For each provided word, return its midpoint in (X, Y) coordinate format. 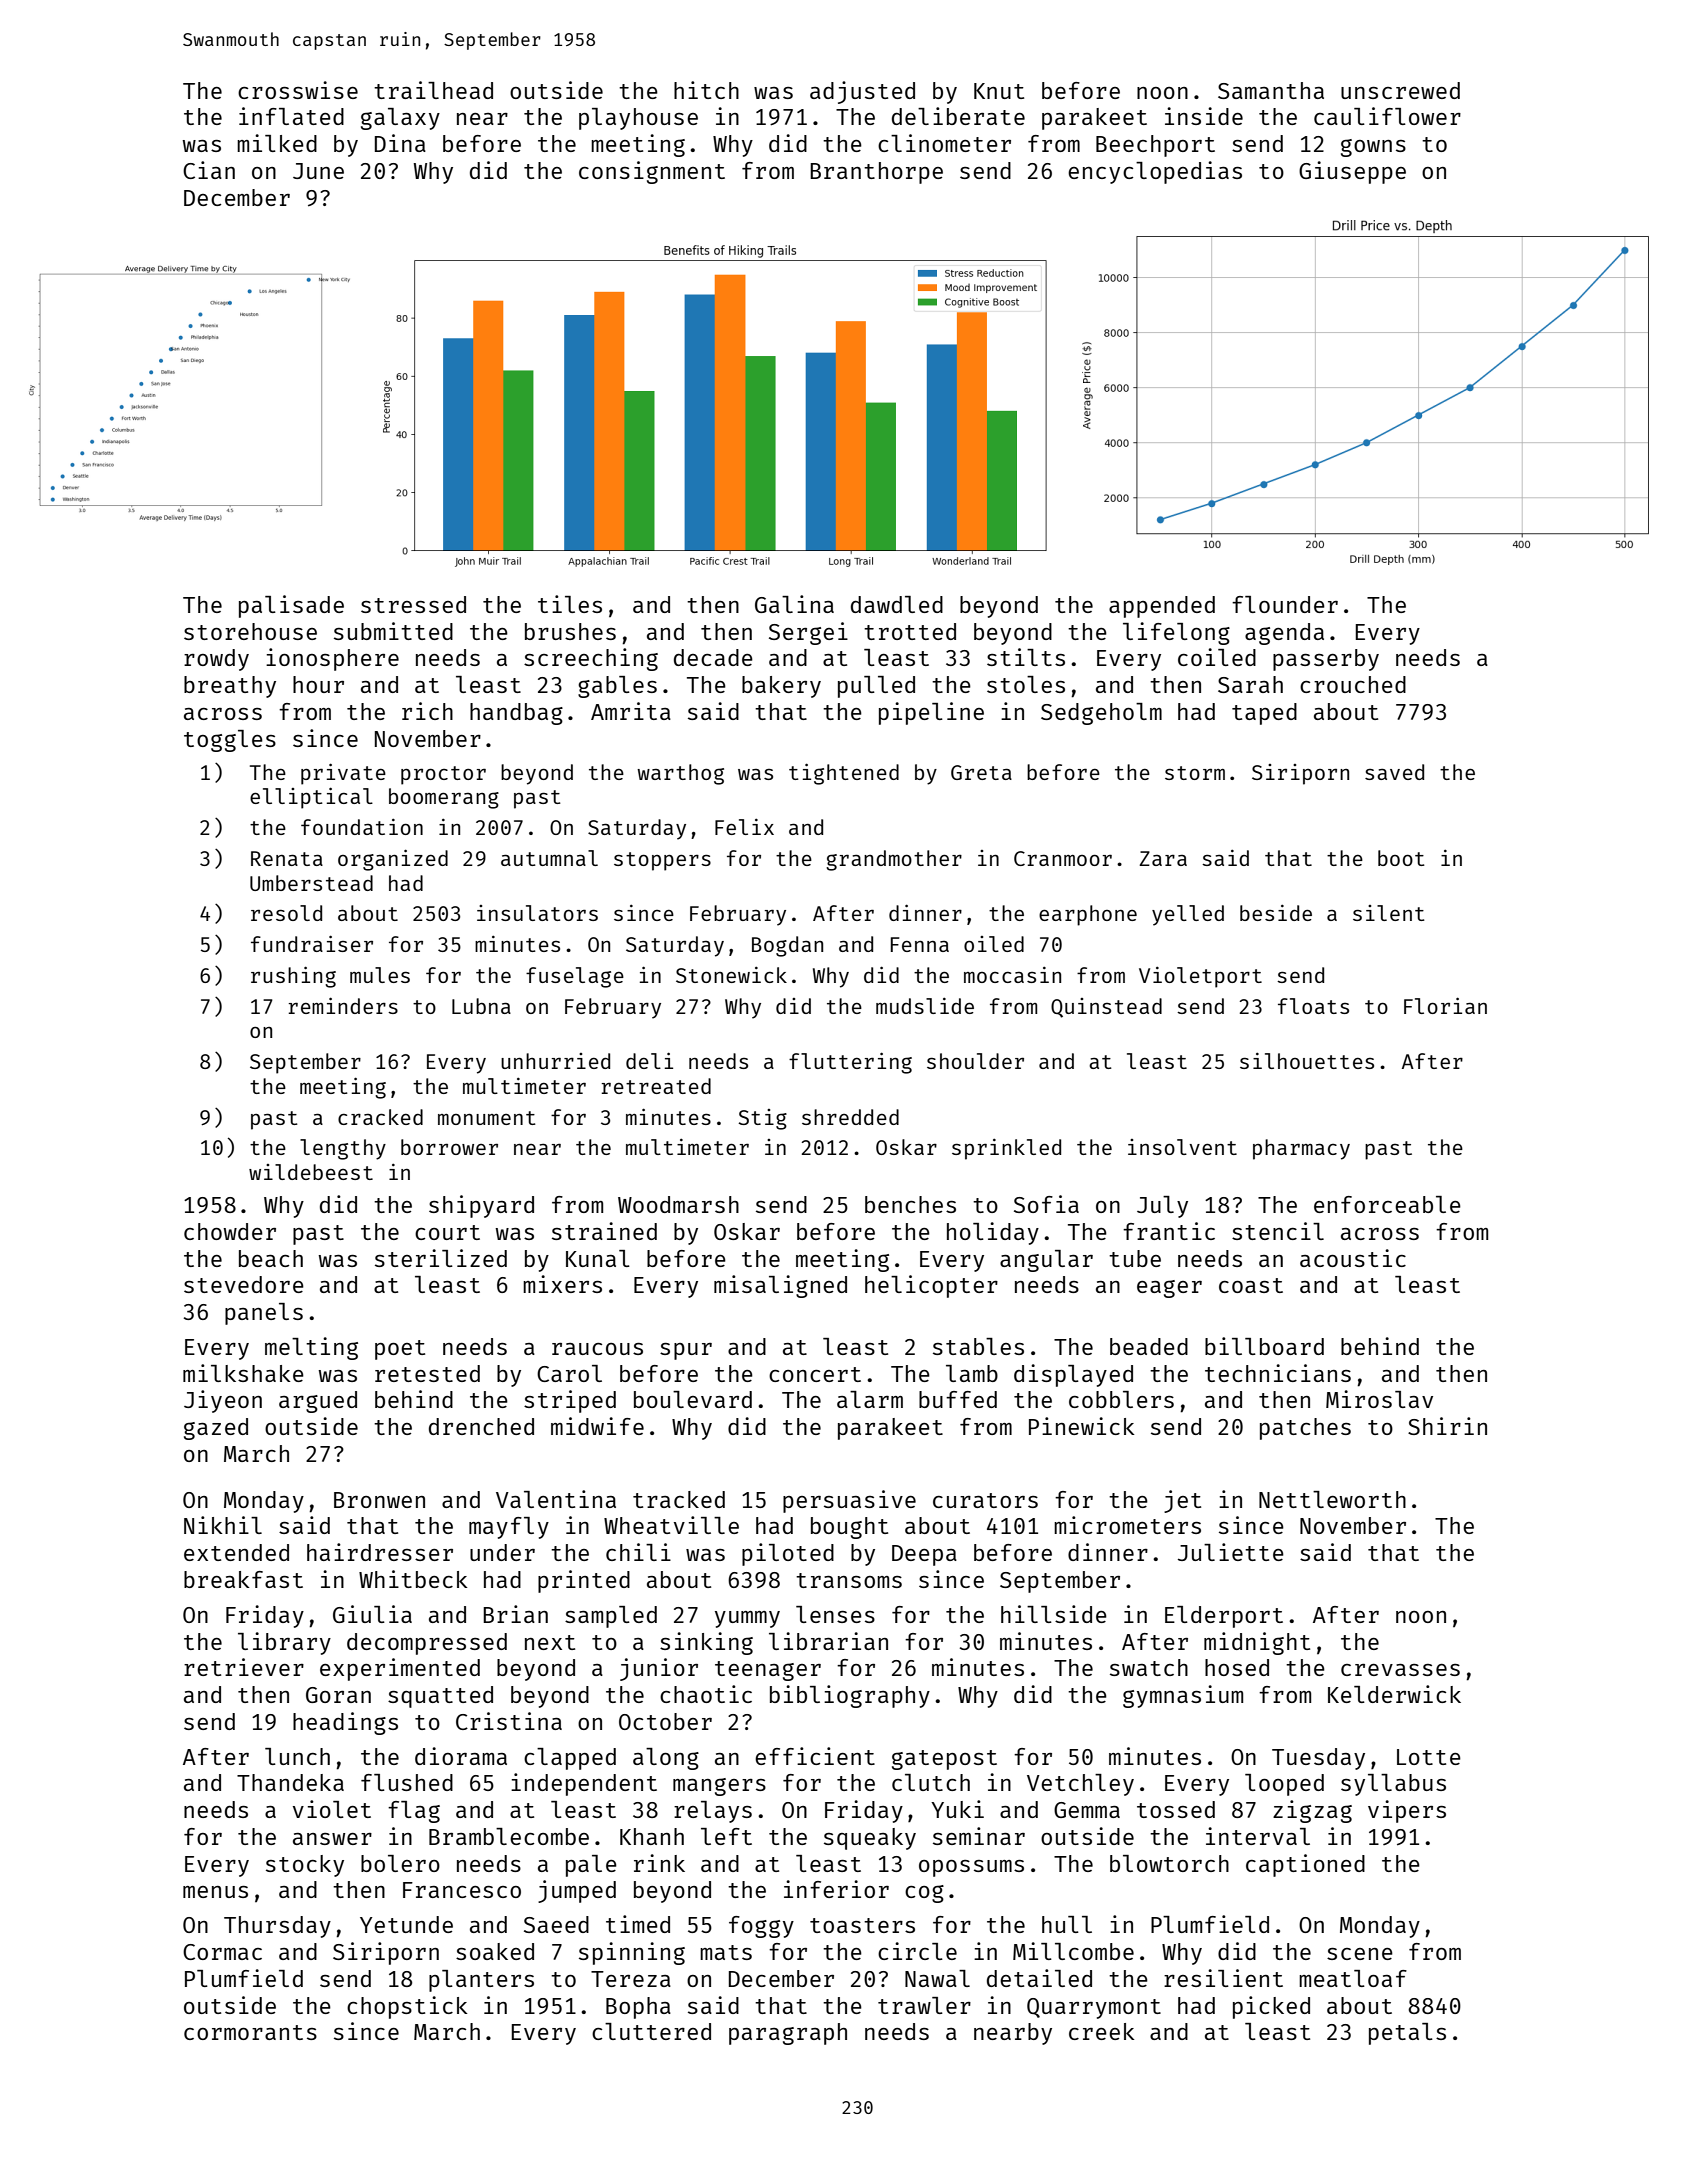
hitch (706, 90)
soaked (495, 1951)
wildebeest (311, 1172)
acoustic (1353, 1258)
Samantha (1271, 90)
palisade (291, 606)
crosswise (298, 90)
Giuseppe (1352, 172)
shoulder (975, 1061)
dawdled (897, 604)
